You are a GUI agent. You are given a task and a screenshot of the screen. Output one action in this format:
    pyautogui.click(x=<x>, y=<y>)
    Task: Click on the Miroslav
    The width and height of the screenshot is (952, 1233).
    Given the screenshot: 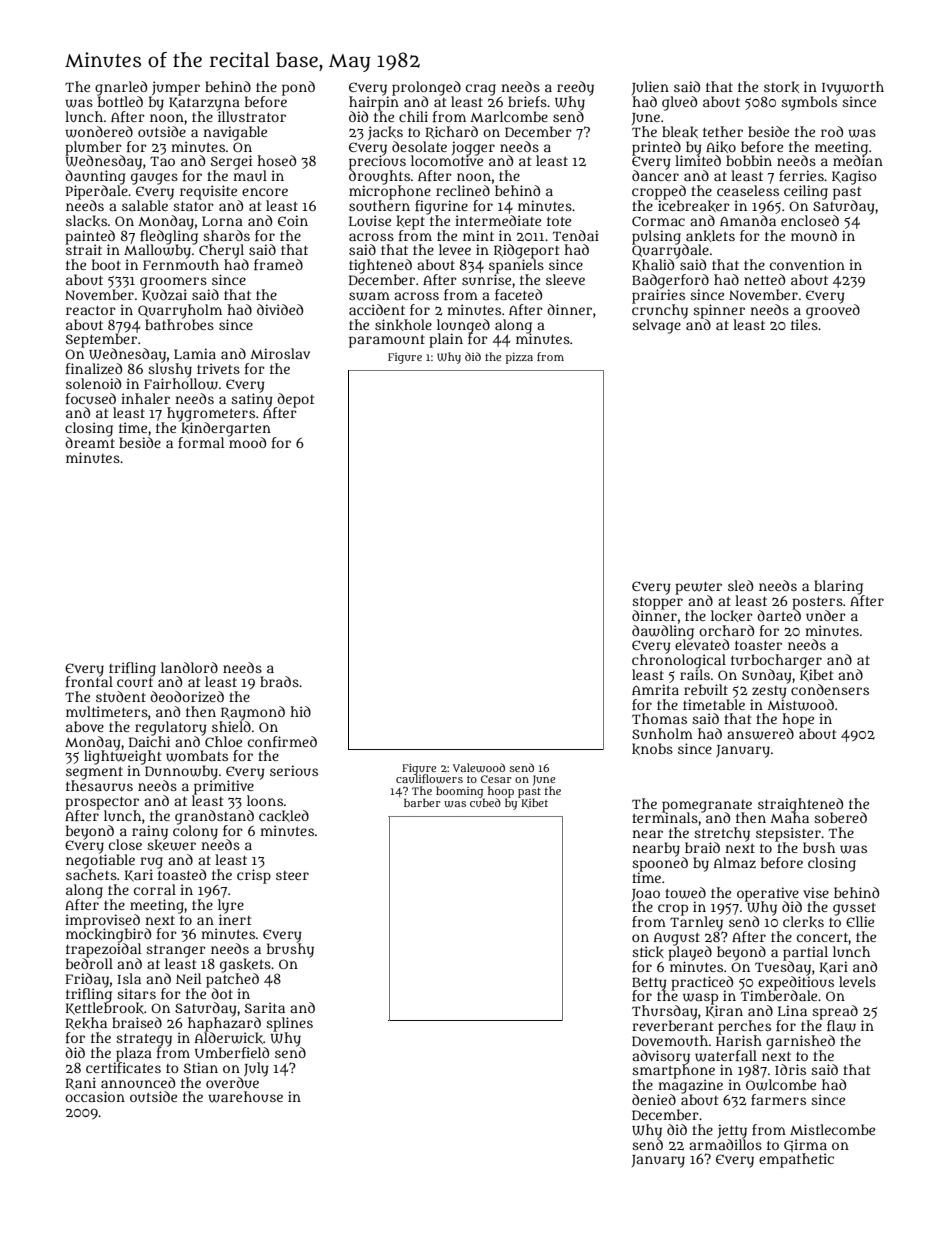 What is the action you would take?
    pyautogui.click(x=280, y=353)
